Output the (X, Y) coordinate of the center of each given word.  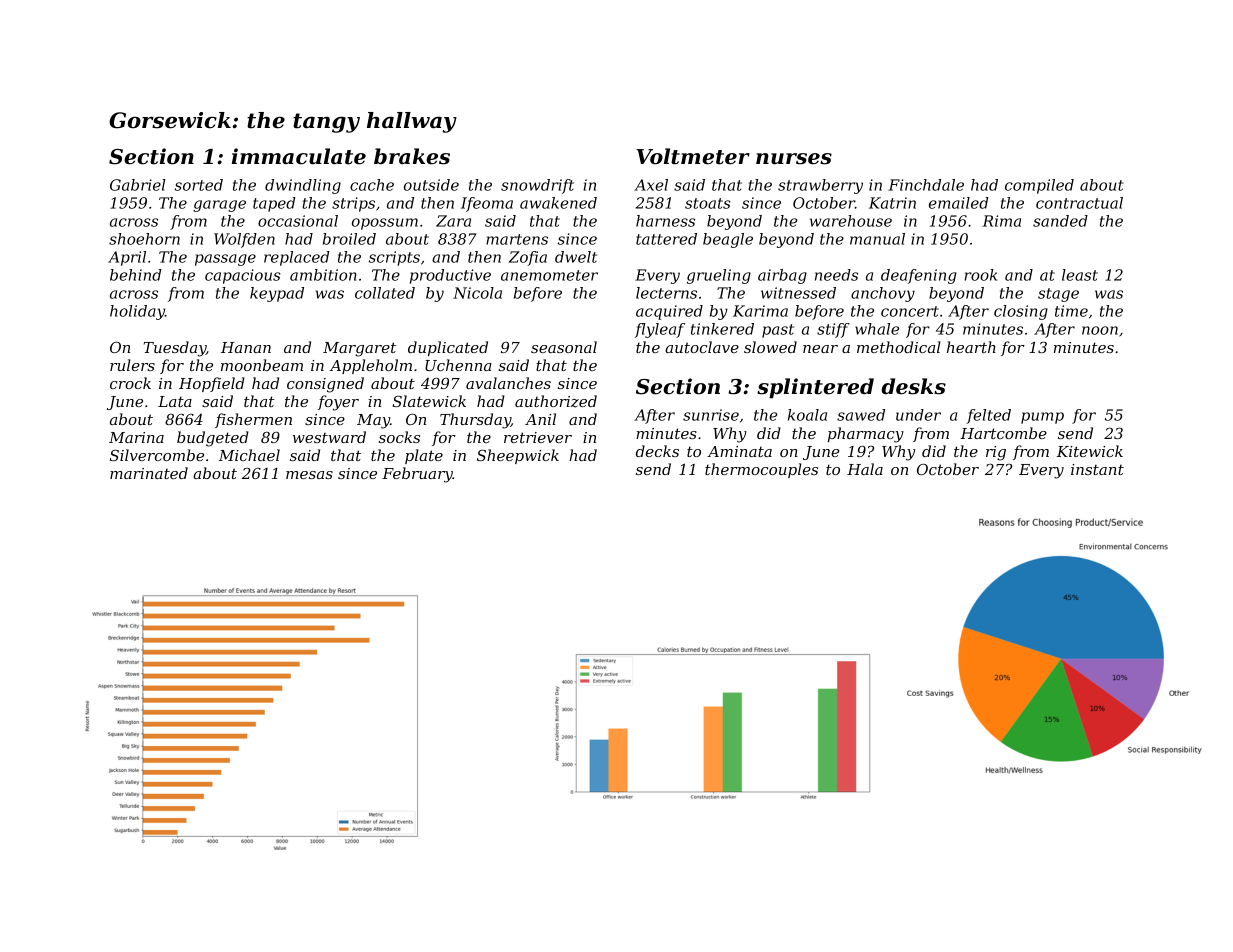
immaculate (299, 156)
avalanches (508, 383)
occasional (298, 221)
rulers (132, 365)
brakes (412, 156)
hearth (971, 347)
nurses (794, 159)
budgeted (213, 439)
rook (981, 275)
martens (517, 239)
